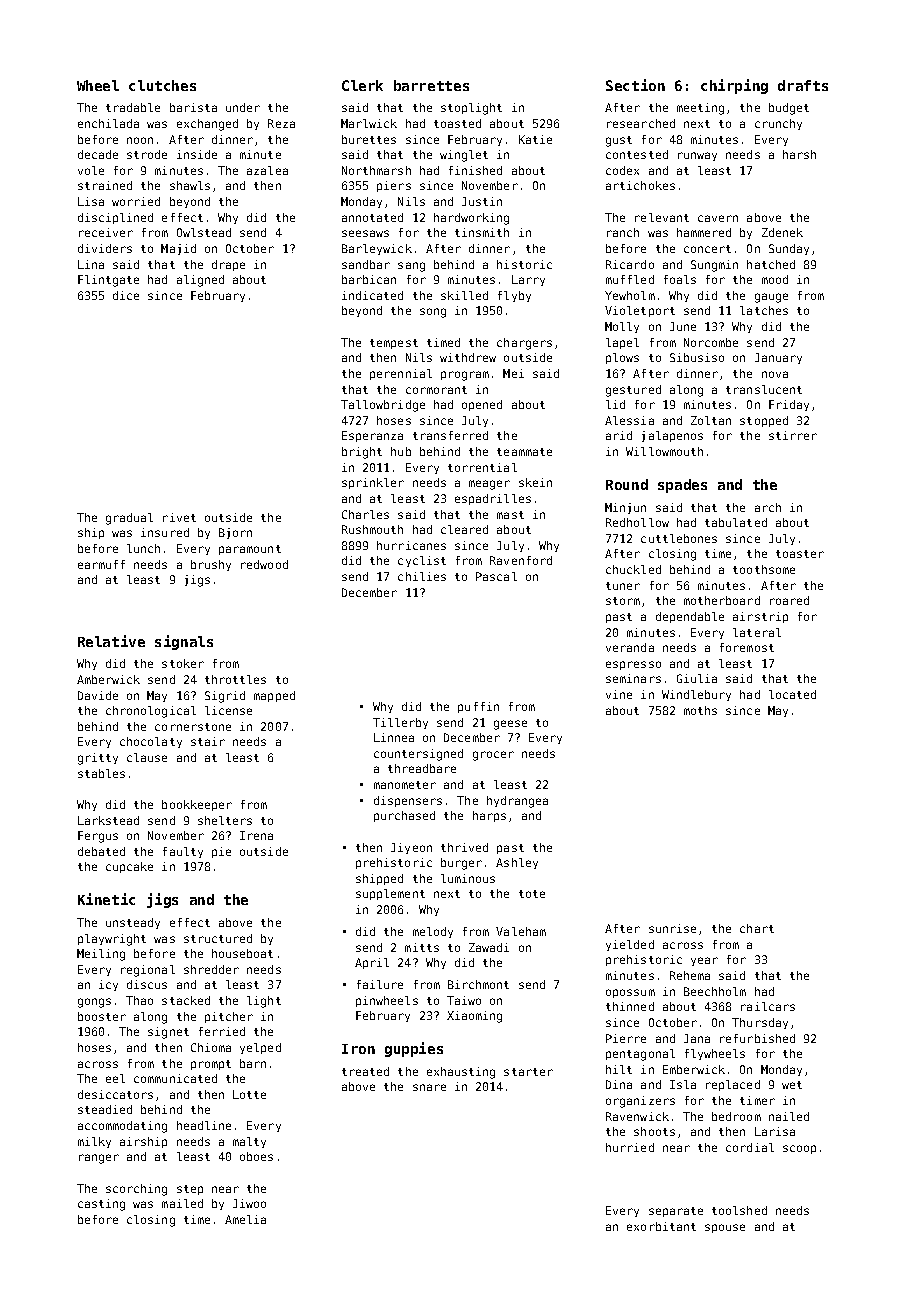 This image has width=908, height=1316. What do you see at coordinates (697, 156) in the image?
I see `runway` at bounding box center [697, 156].
